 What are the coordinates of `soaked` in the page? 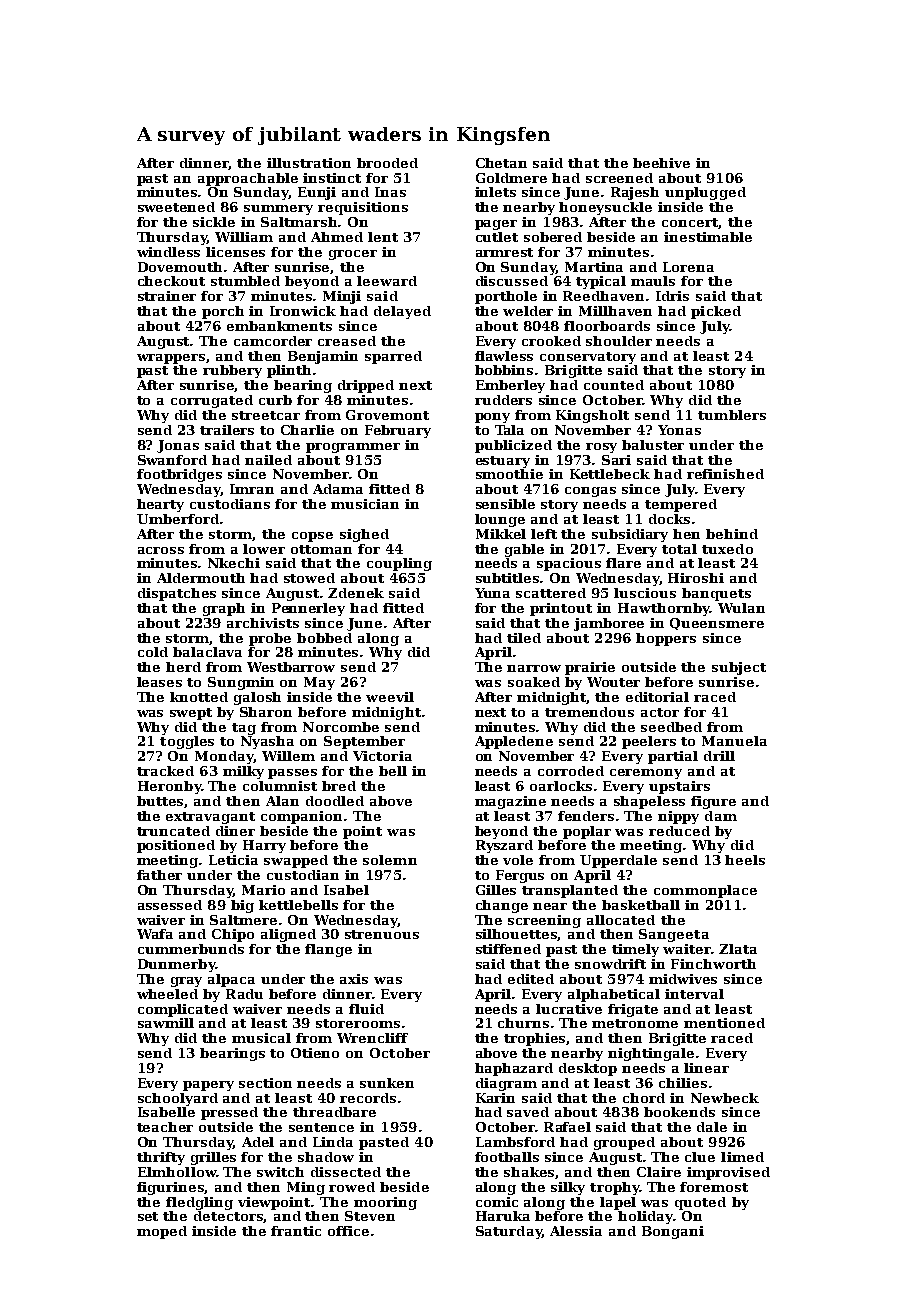 It's located at (534, 682).
